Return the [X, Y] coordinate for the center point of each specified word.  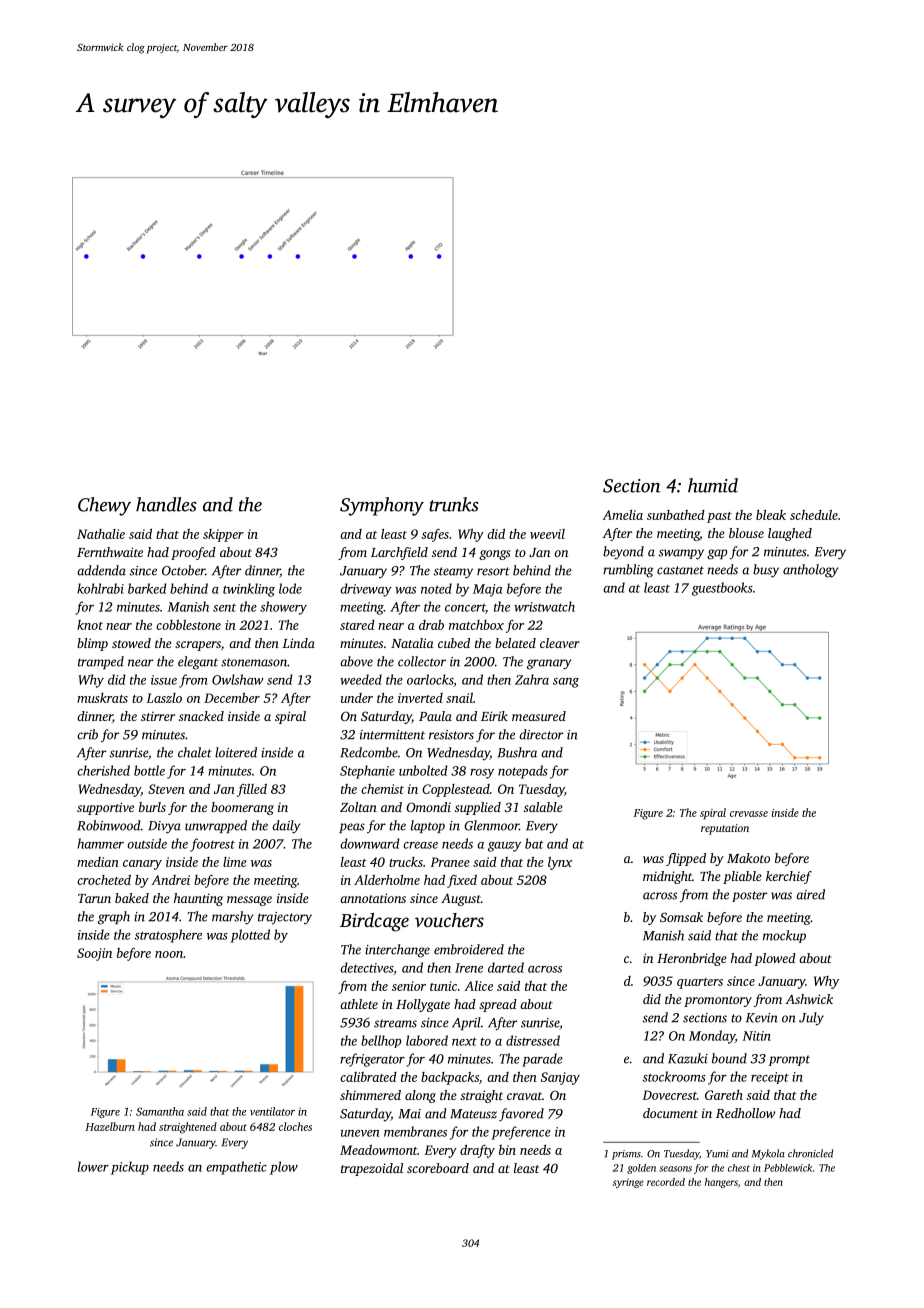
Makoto [748, 858]
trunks [453, 504]
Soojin [94, 954]
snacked [201, 716]
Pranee [450, 862]
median [98, 862]
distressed [533, 1040]
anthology [810, 571]
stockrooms [674, 1076]
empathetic [236, 1168]
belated [515, 643]
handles [166, 504]
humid [713, 485]
